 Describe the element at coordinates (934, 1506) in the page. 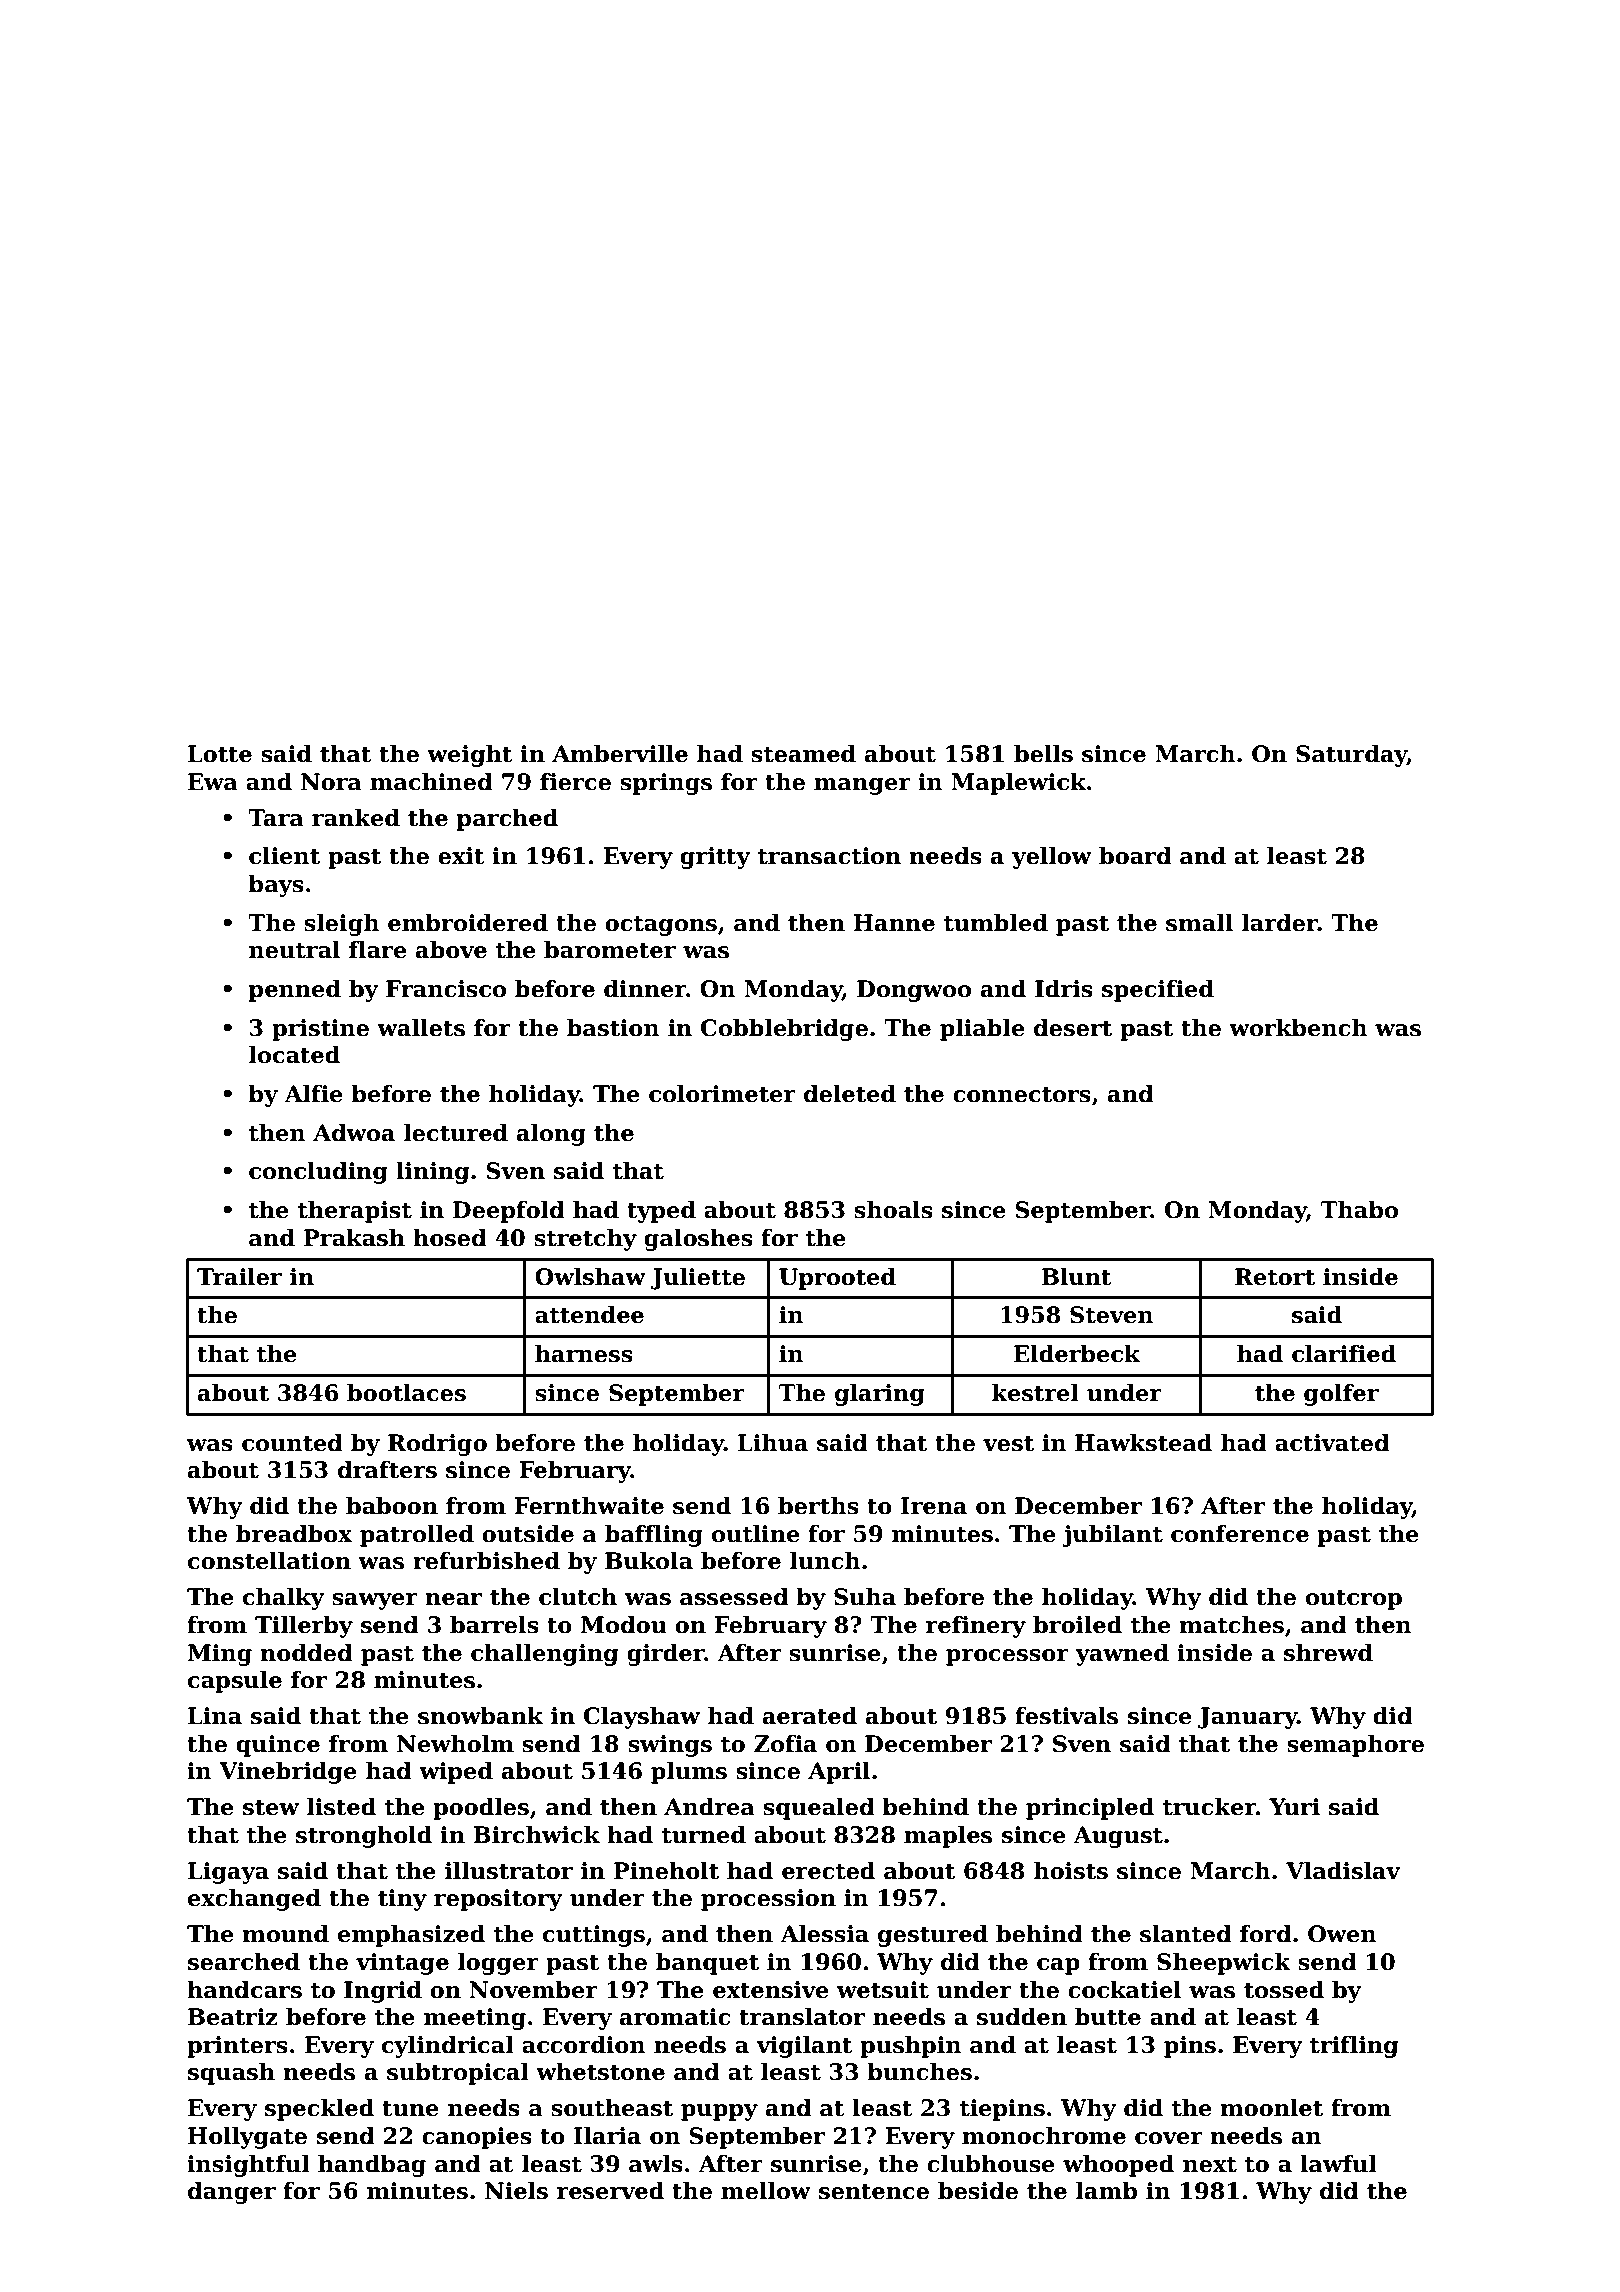

I see `Irena` at that location.
